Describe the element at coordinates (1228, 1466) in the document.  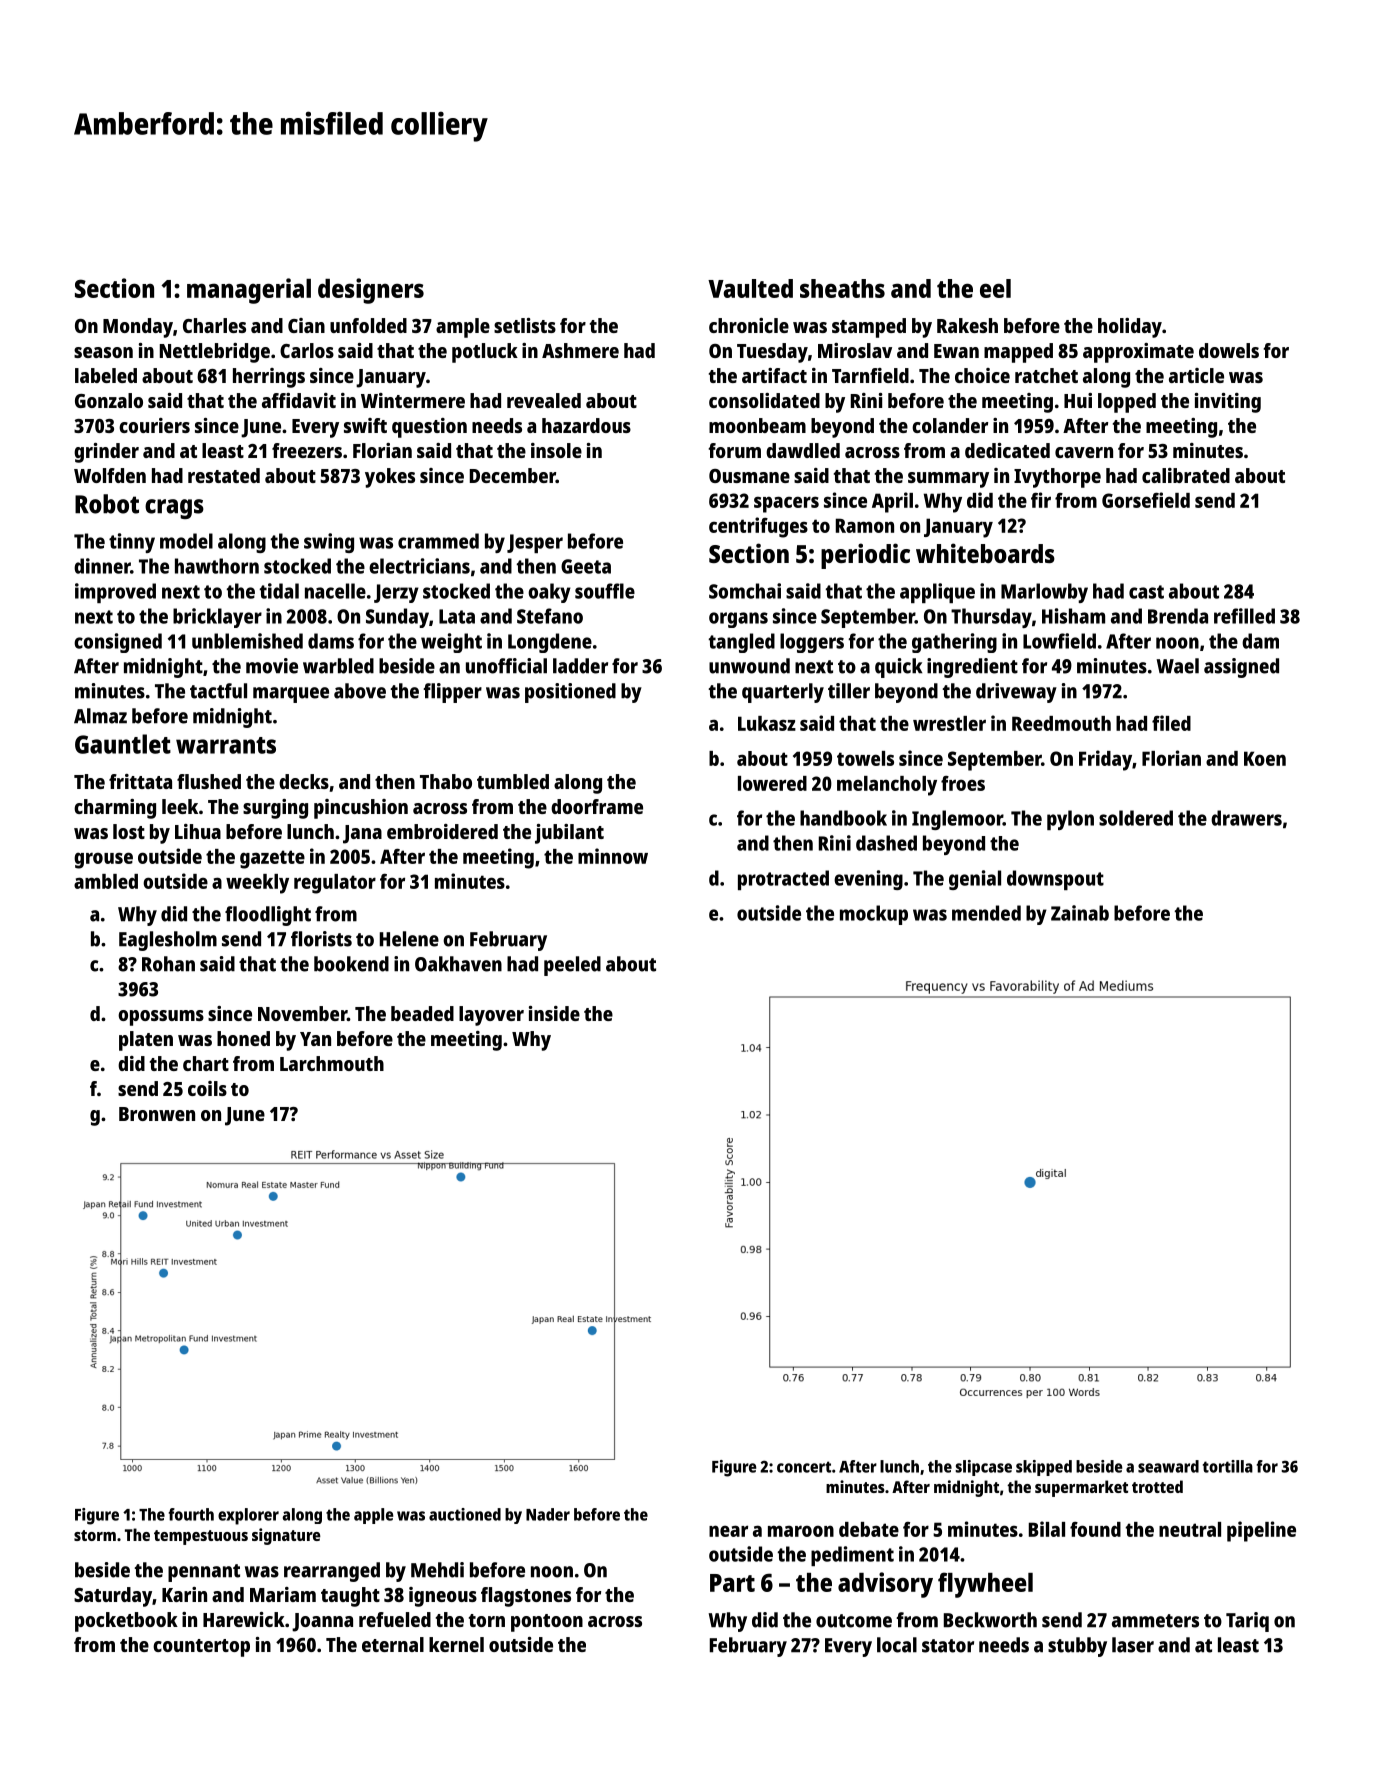
I see `tortilla` at that location.
